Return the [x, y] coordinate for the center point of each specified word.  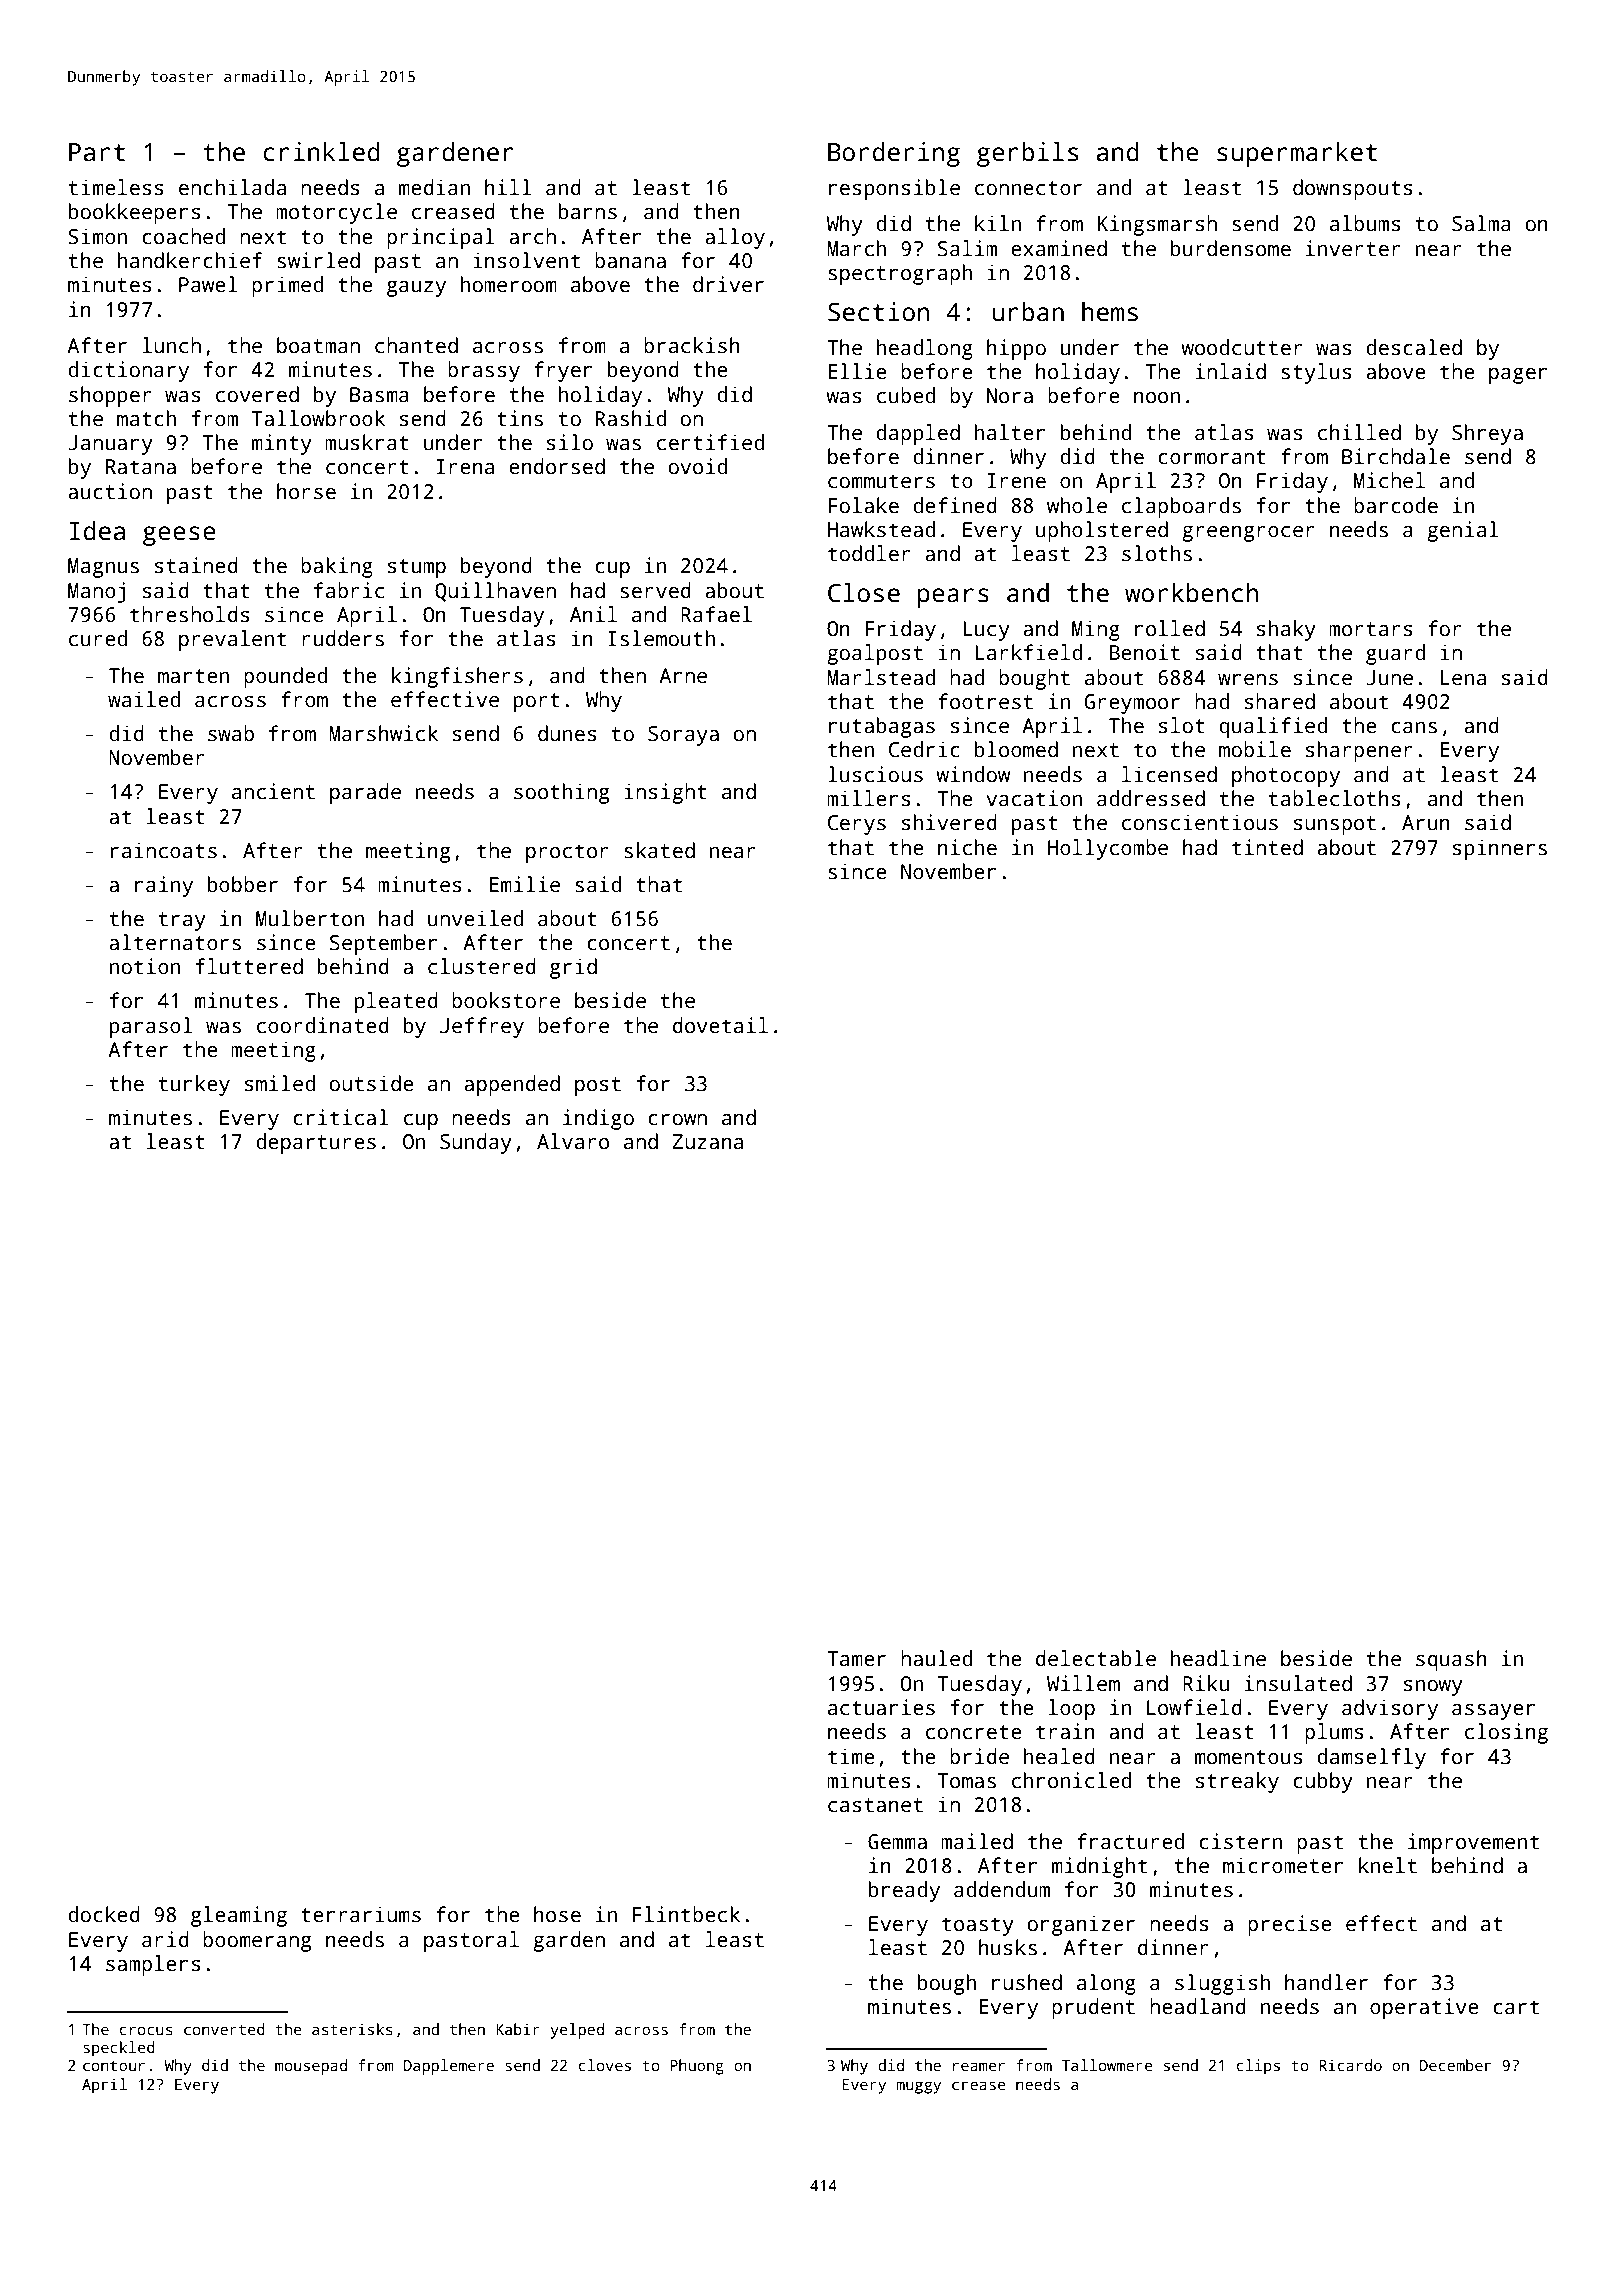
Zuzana [707, 1142]
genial [1463, 531]
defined [955, 505]
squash [1451, 1660]
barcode [1396, 505]
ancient [273, 791]
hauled [936, 1658]
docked [104, 1914]
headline [1218, 1658]
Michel [1389, 480]
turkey [194, 1085]
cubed [906, 395]
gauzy [416, 289]
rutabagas [882, 727]
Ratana [141, 467]
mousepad [311, 2067]
